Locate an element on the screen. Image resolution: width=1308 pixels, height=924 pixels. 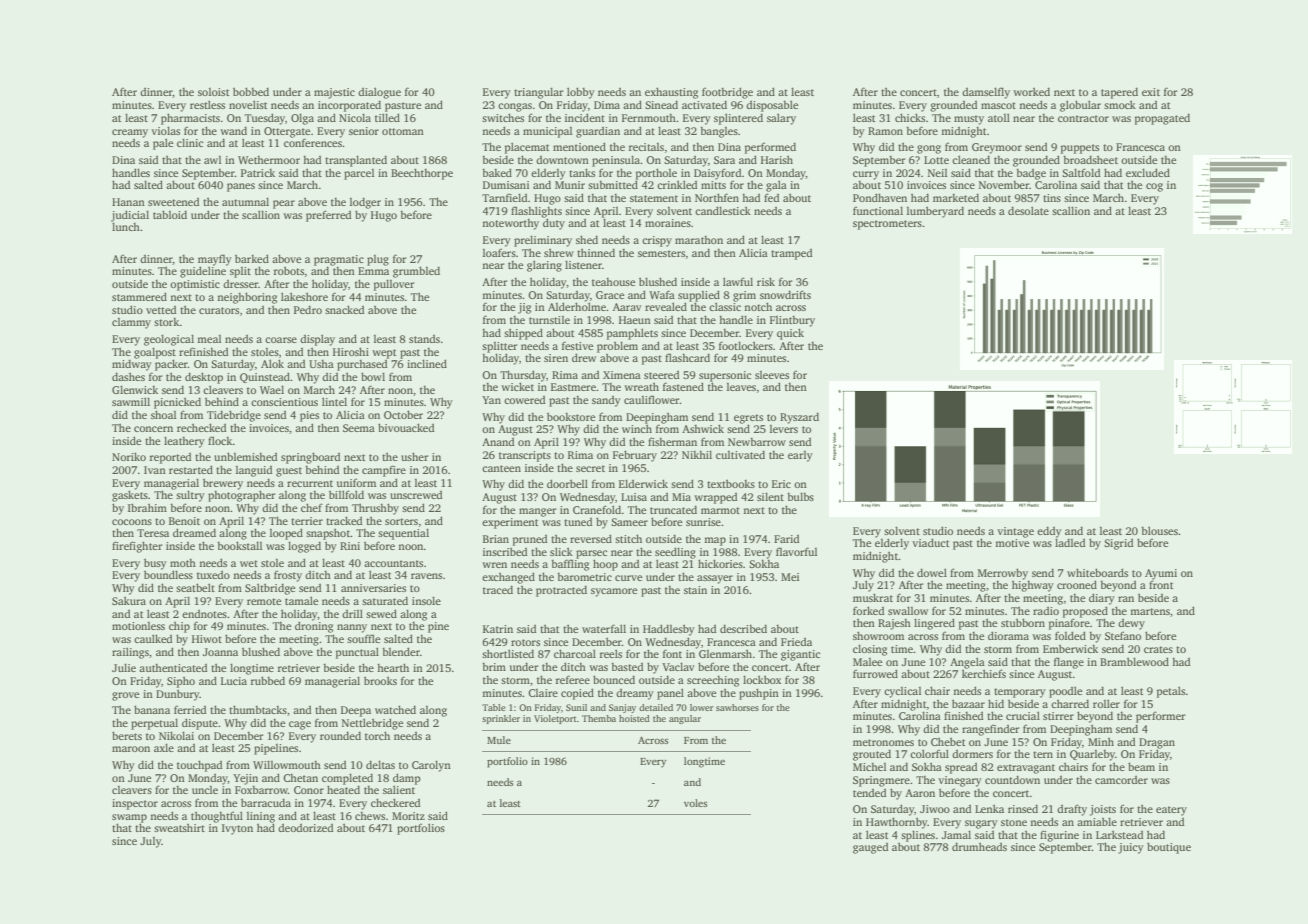
sweatshirt is located at coordinates (179, 827).
